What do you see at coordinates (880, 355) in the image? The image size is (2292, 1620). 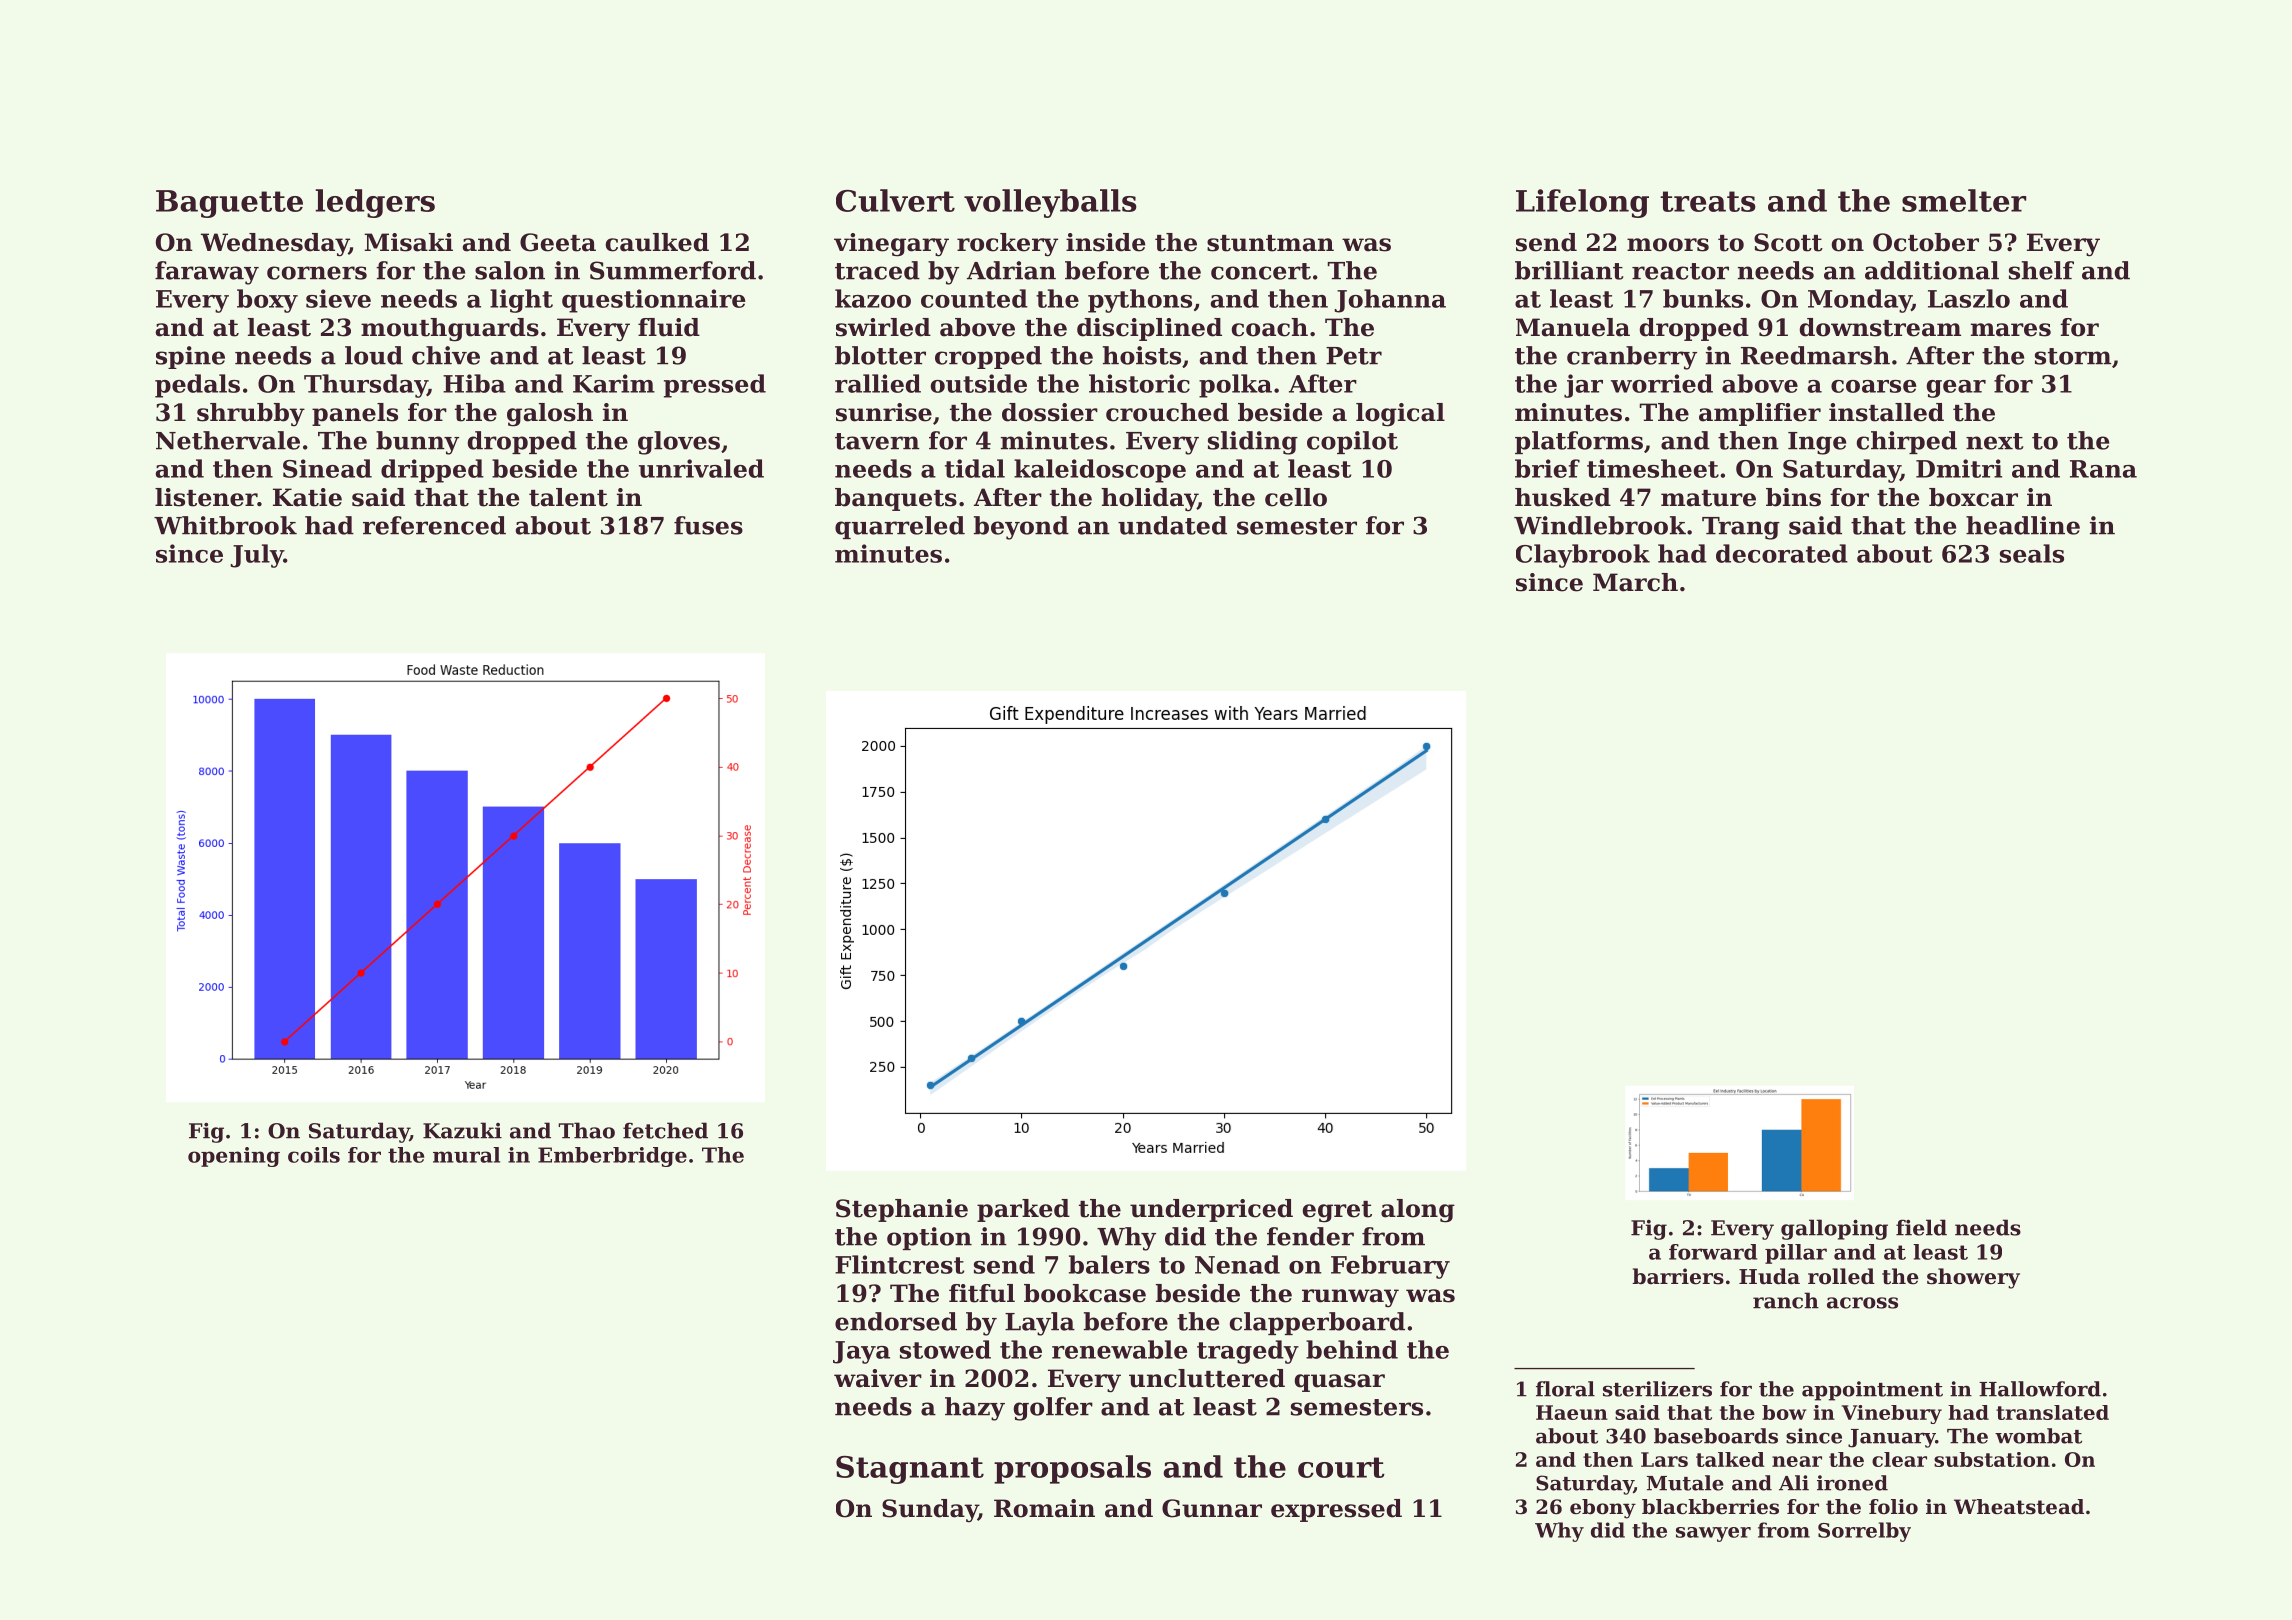 I see `blotter` at bounding box center [880, 355].
